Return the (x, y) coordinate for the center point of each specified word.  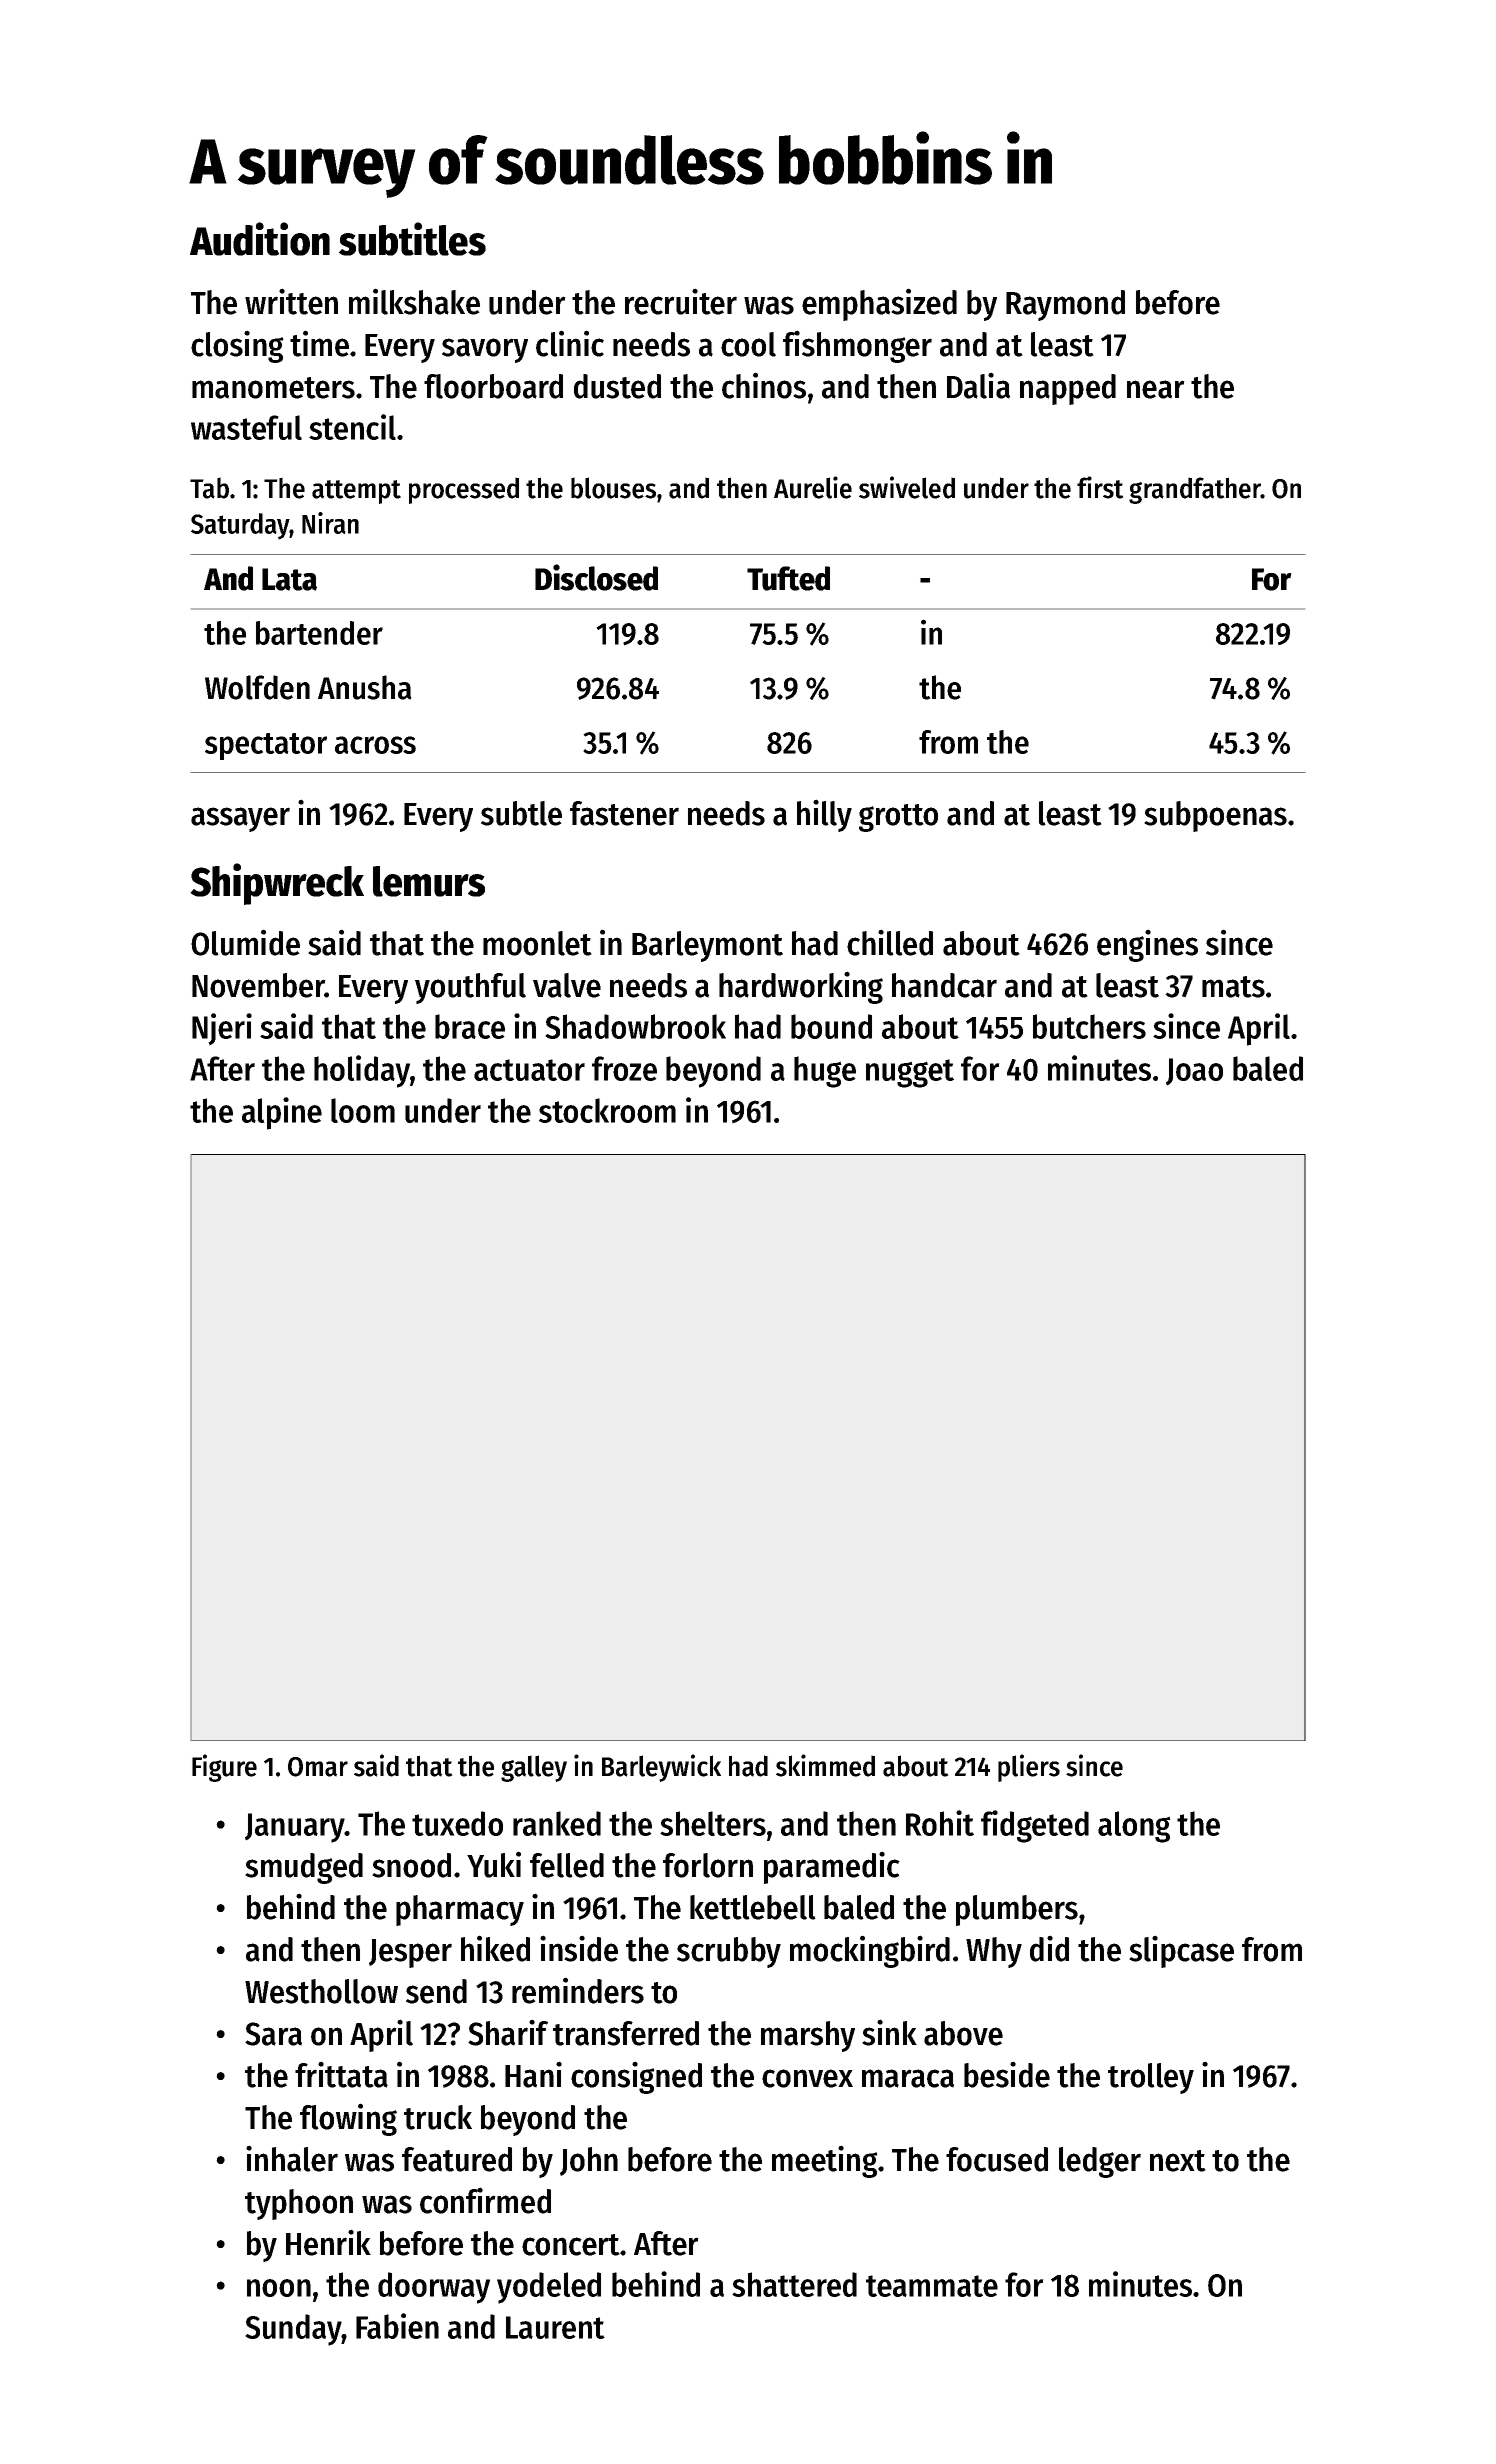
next (1178, 2161)
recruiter (681, 301)
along (1134, 1827)
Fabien (397, 2326)
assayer (240, 819)
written (291, 301)
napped (1068, 389)
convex (807, 2078)
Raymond (1065, 305)
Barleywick (661, 1768)
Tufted (788, 578)
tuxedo (457, 1823)
